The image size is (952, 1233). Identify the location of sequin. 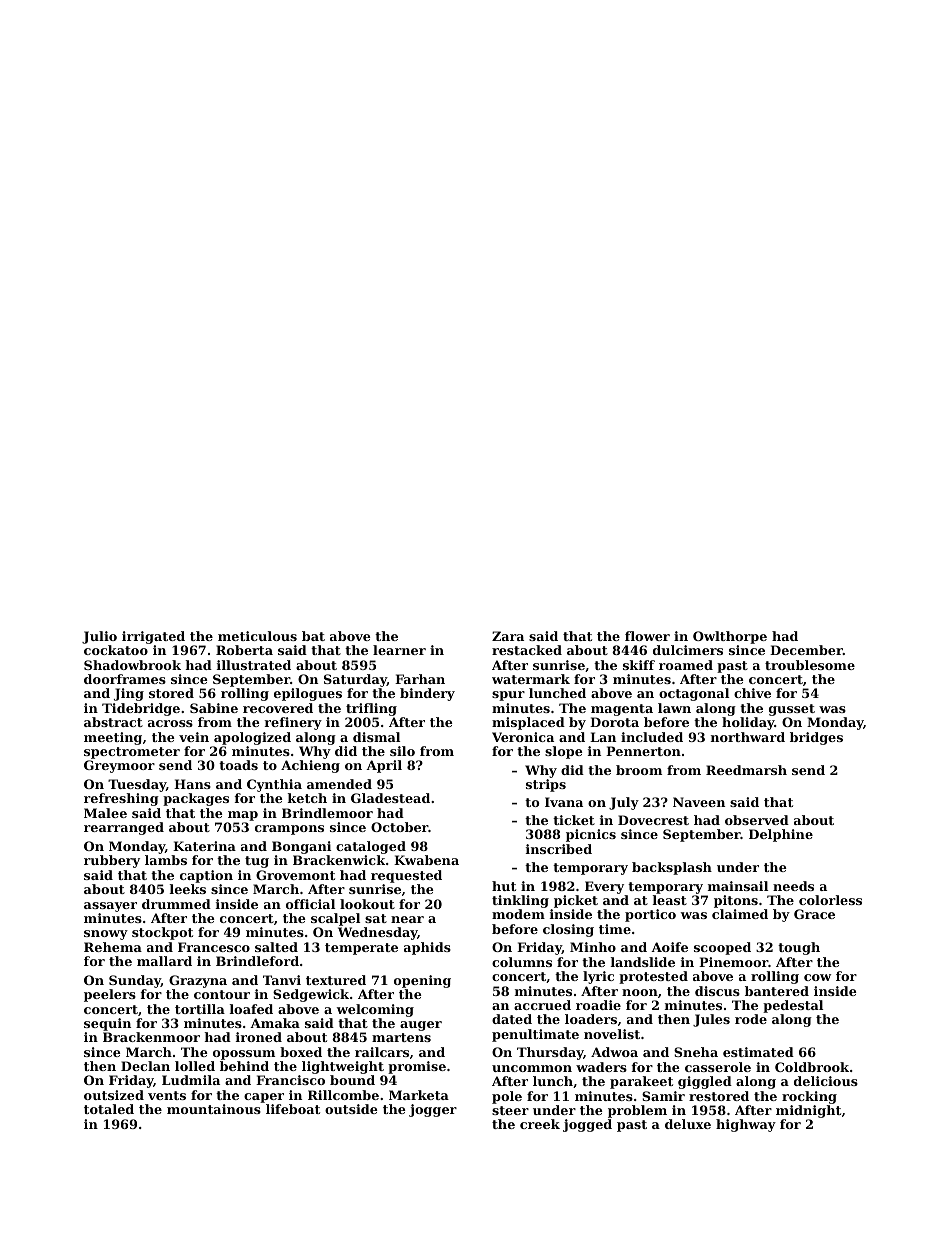
(107, 1024).
